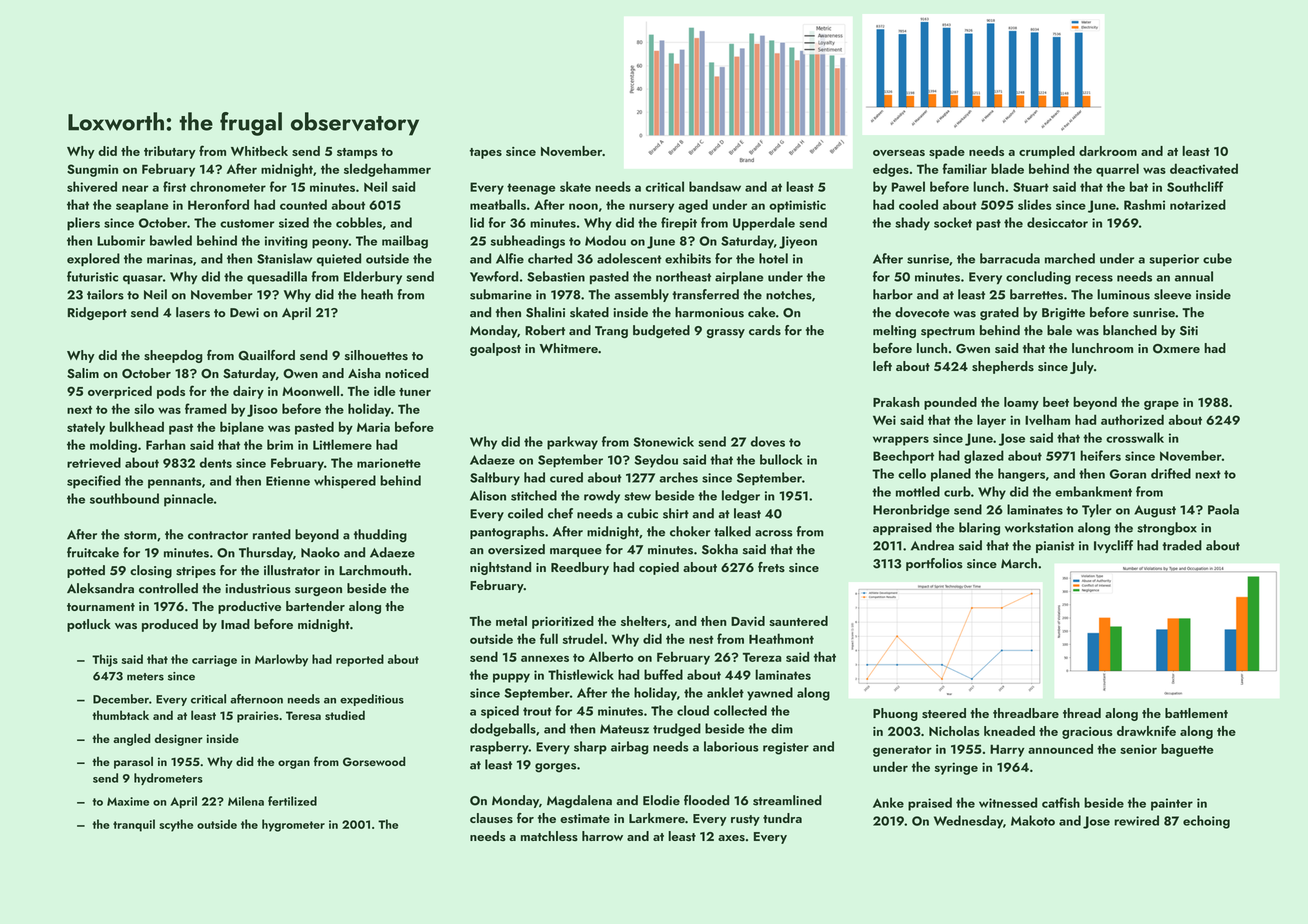 The image size is (1308, 924). I want to click on lasers, so click(193, 312).
